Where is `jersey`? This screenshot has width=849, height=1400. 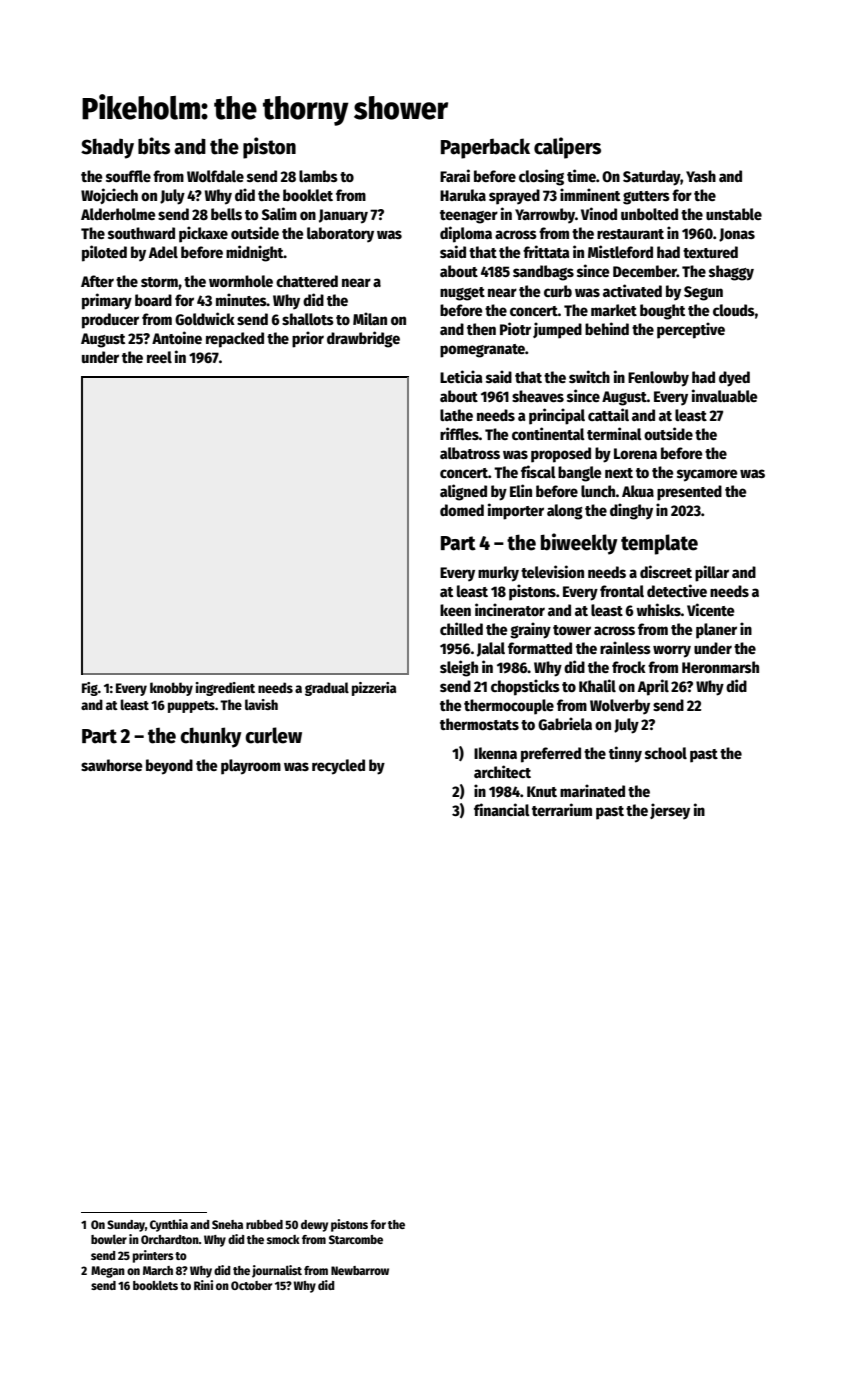
jersey is located at coordinates (670, 811).
